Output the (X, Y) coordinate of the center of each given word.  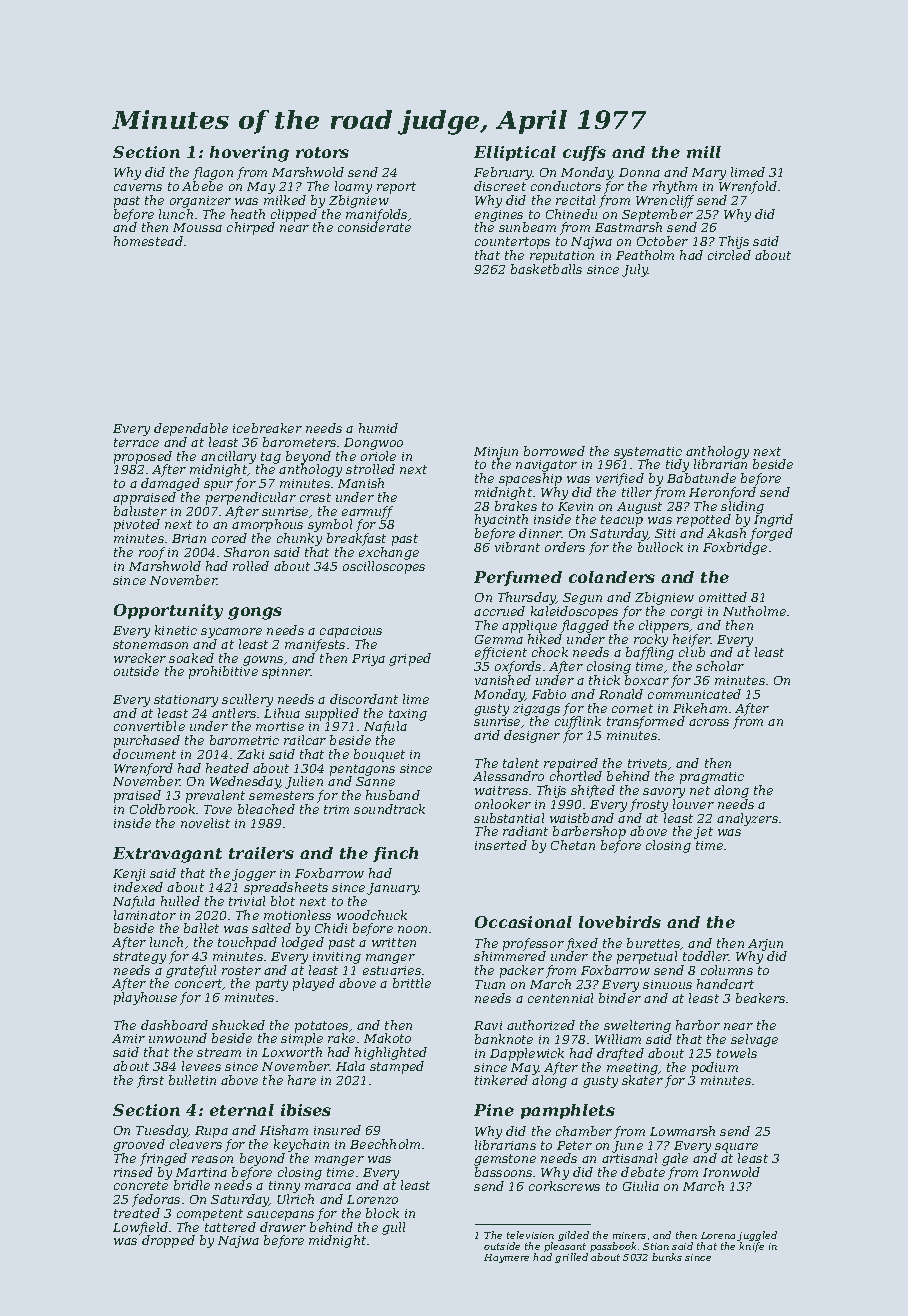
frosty (649, 805)
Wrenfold (748, 187)
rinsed (133, 1172)
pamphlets (568, 1111)
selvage (754, 1040)
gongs (255, 613)
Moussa (197, 227)
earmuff (367, 513)
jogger (254, 875)
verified (620, 479)
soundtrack (389, 809)
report (396, 188)
